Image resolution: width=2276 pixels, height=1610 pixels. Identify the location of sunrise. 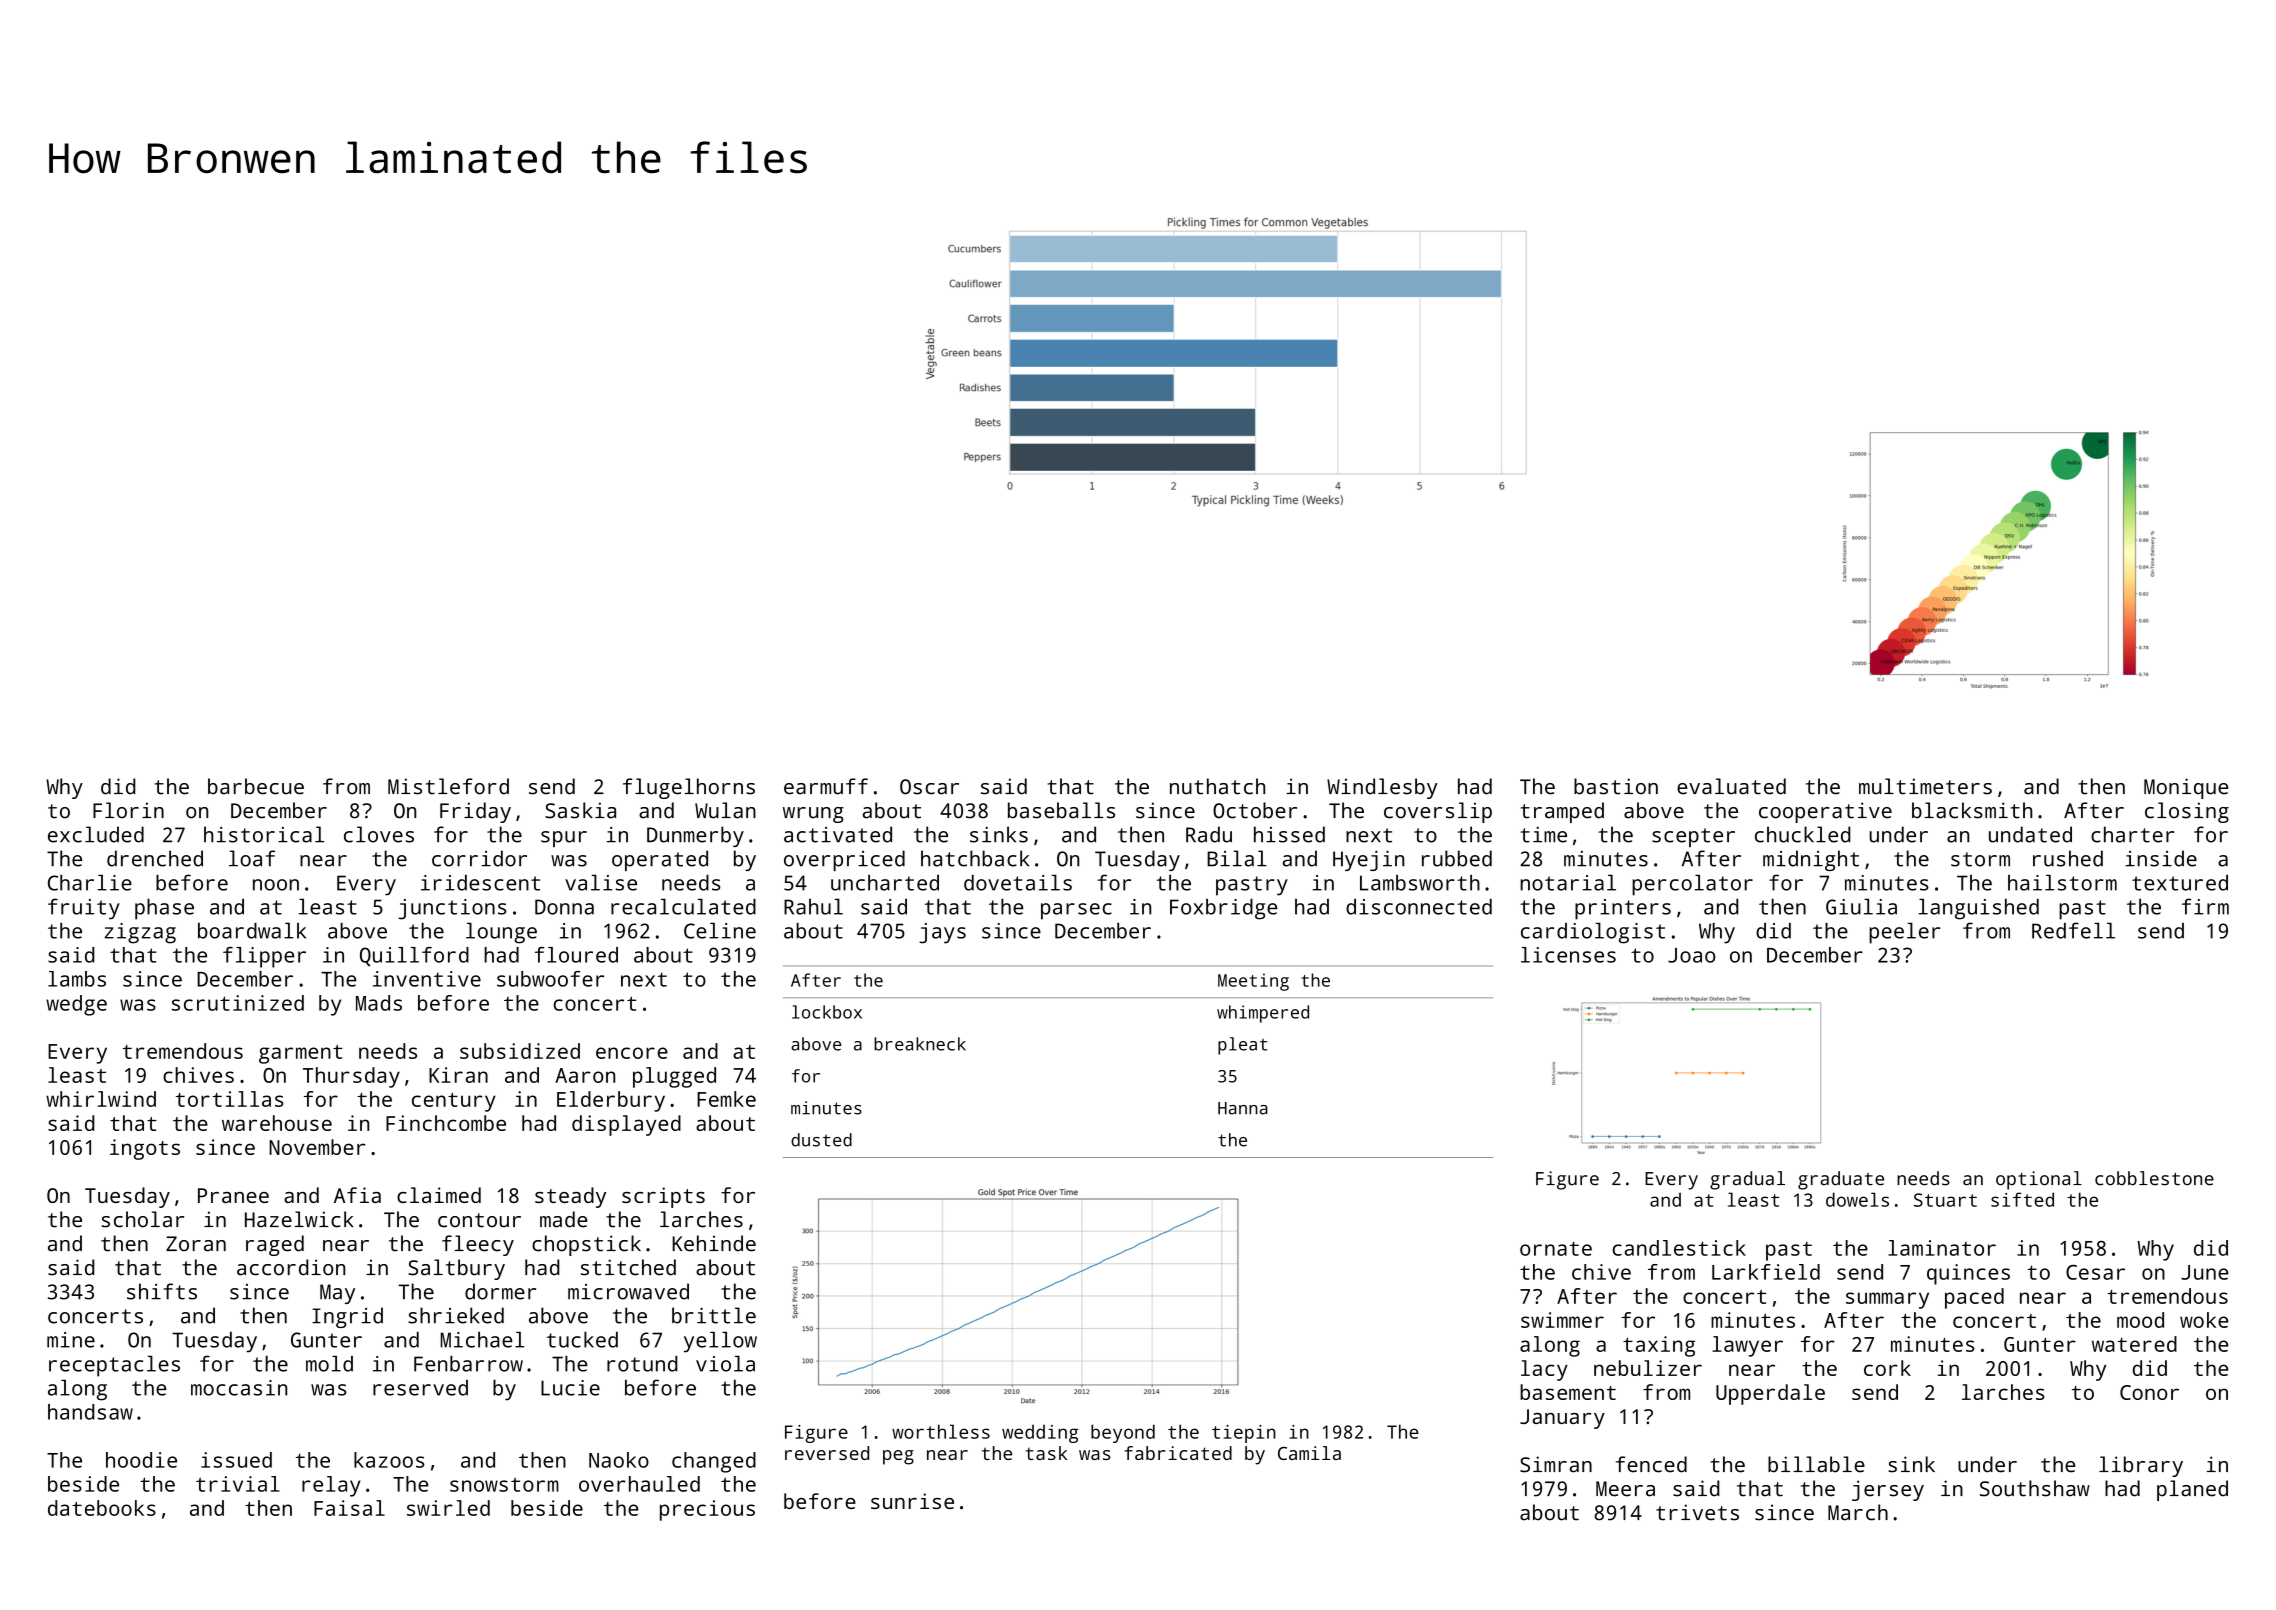
(912, 1501).
